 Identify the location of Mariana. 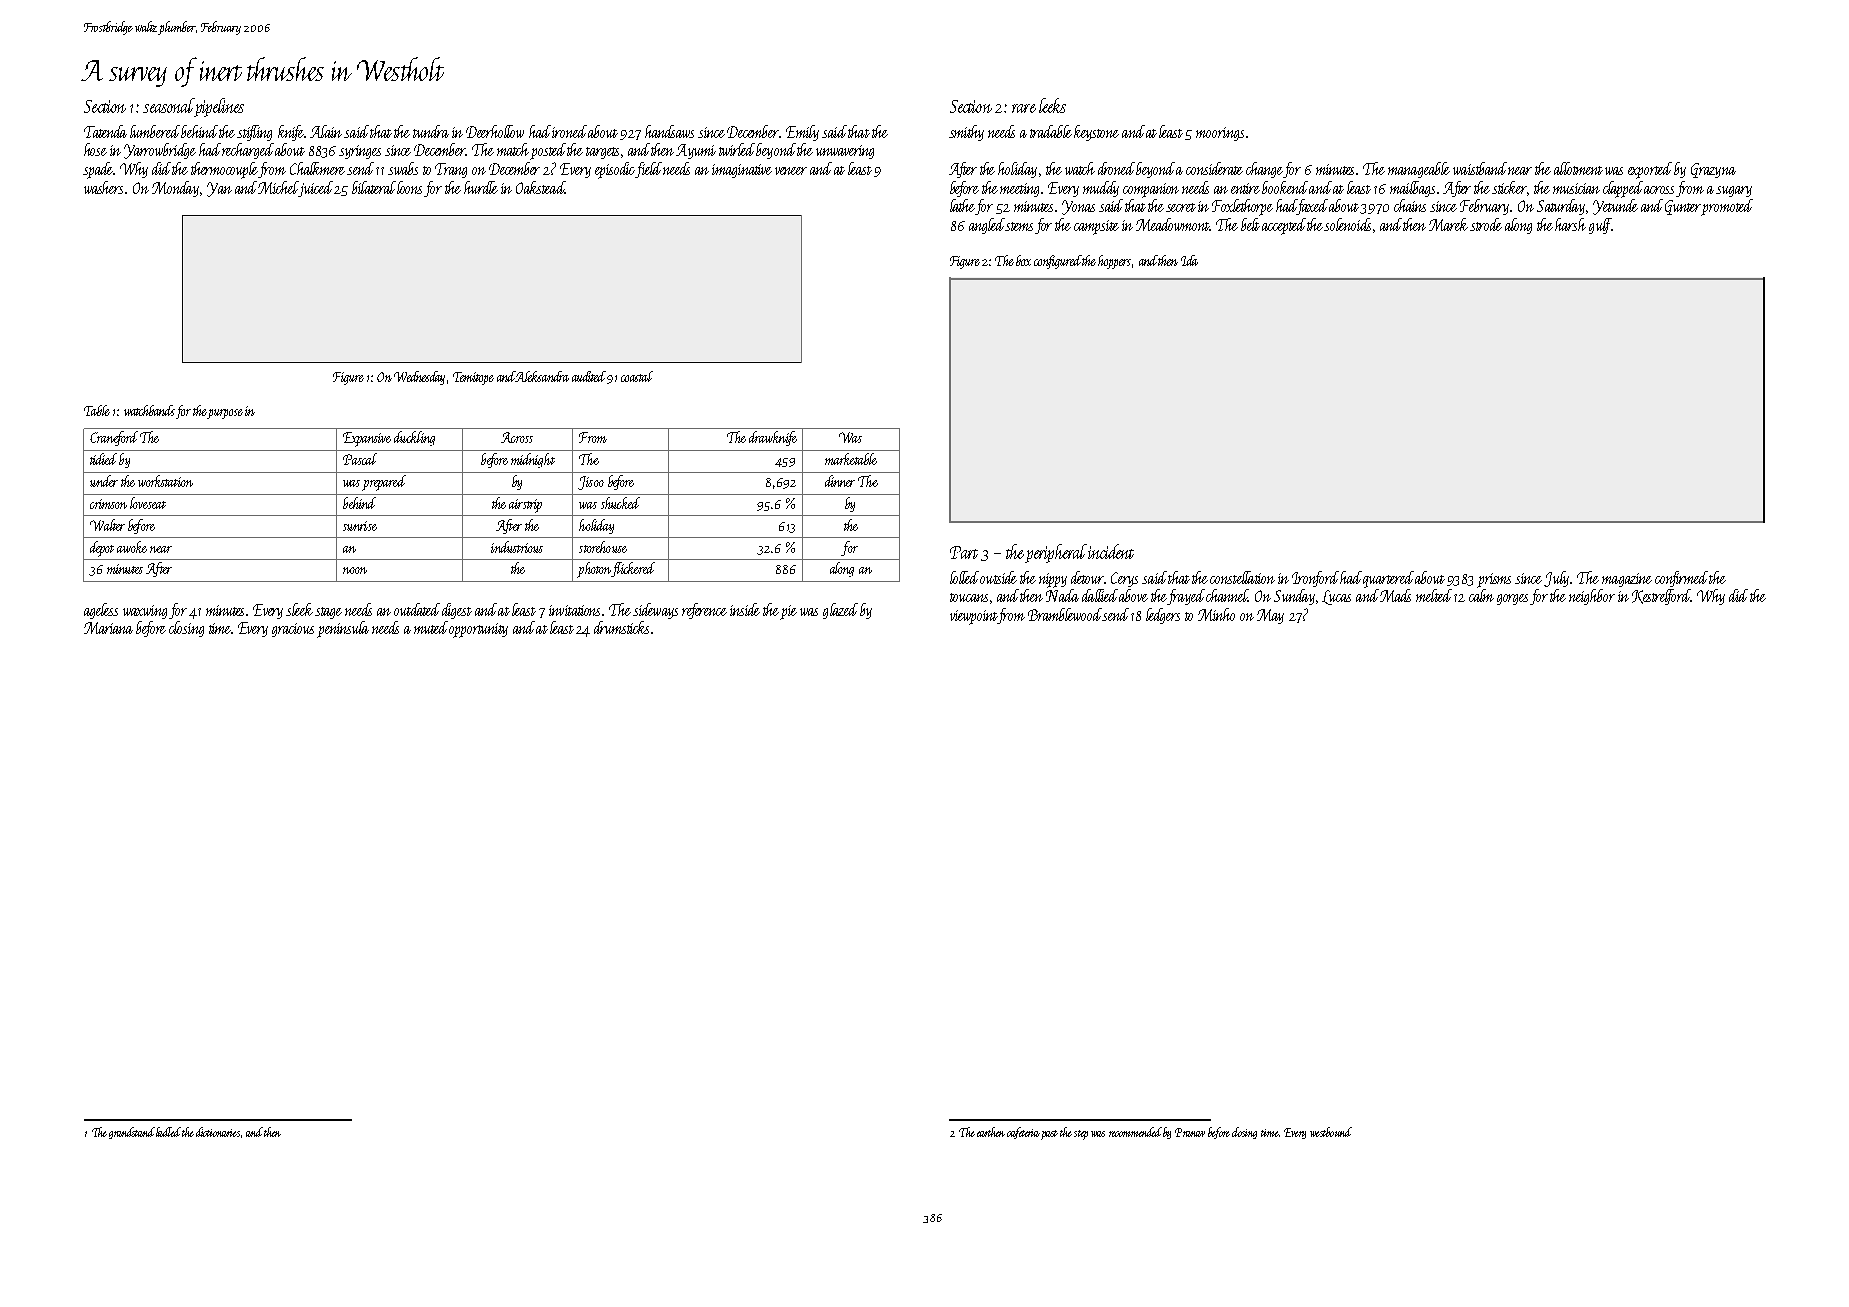
(108, 628).
